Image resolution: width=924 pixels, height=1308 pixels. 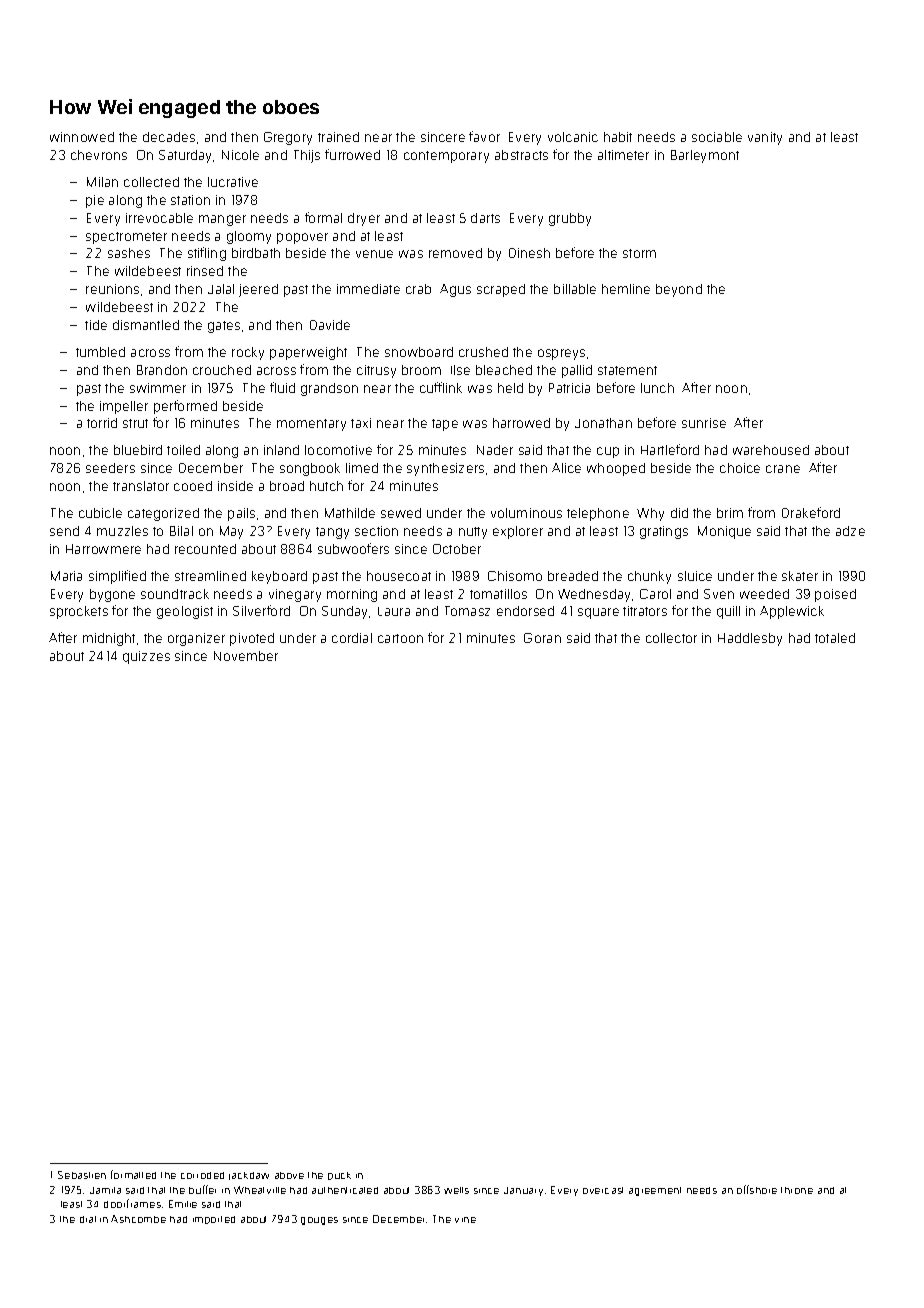 What do you see at coordinates (679, 290) in the image?
I see `beyond` at bounding box center [679, 290].
